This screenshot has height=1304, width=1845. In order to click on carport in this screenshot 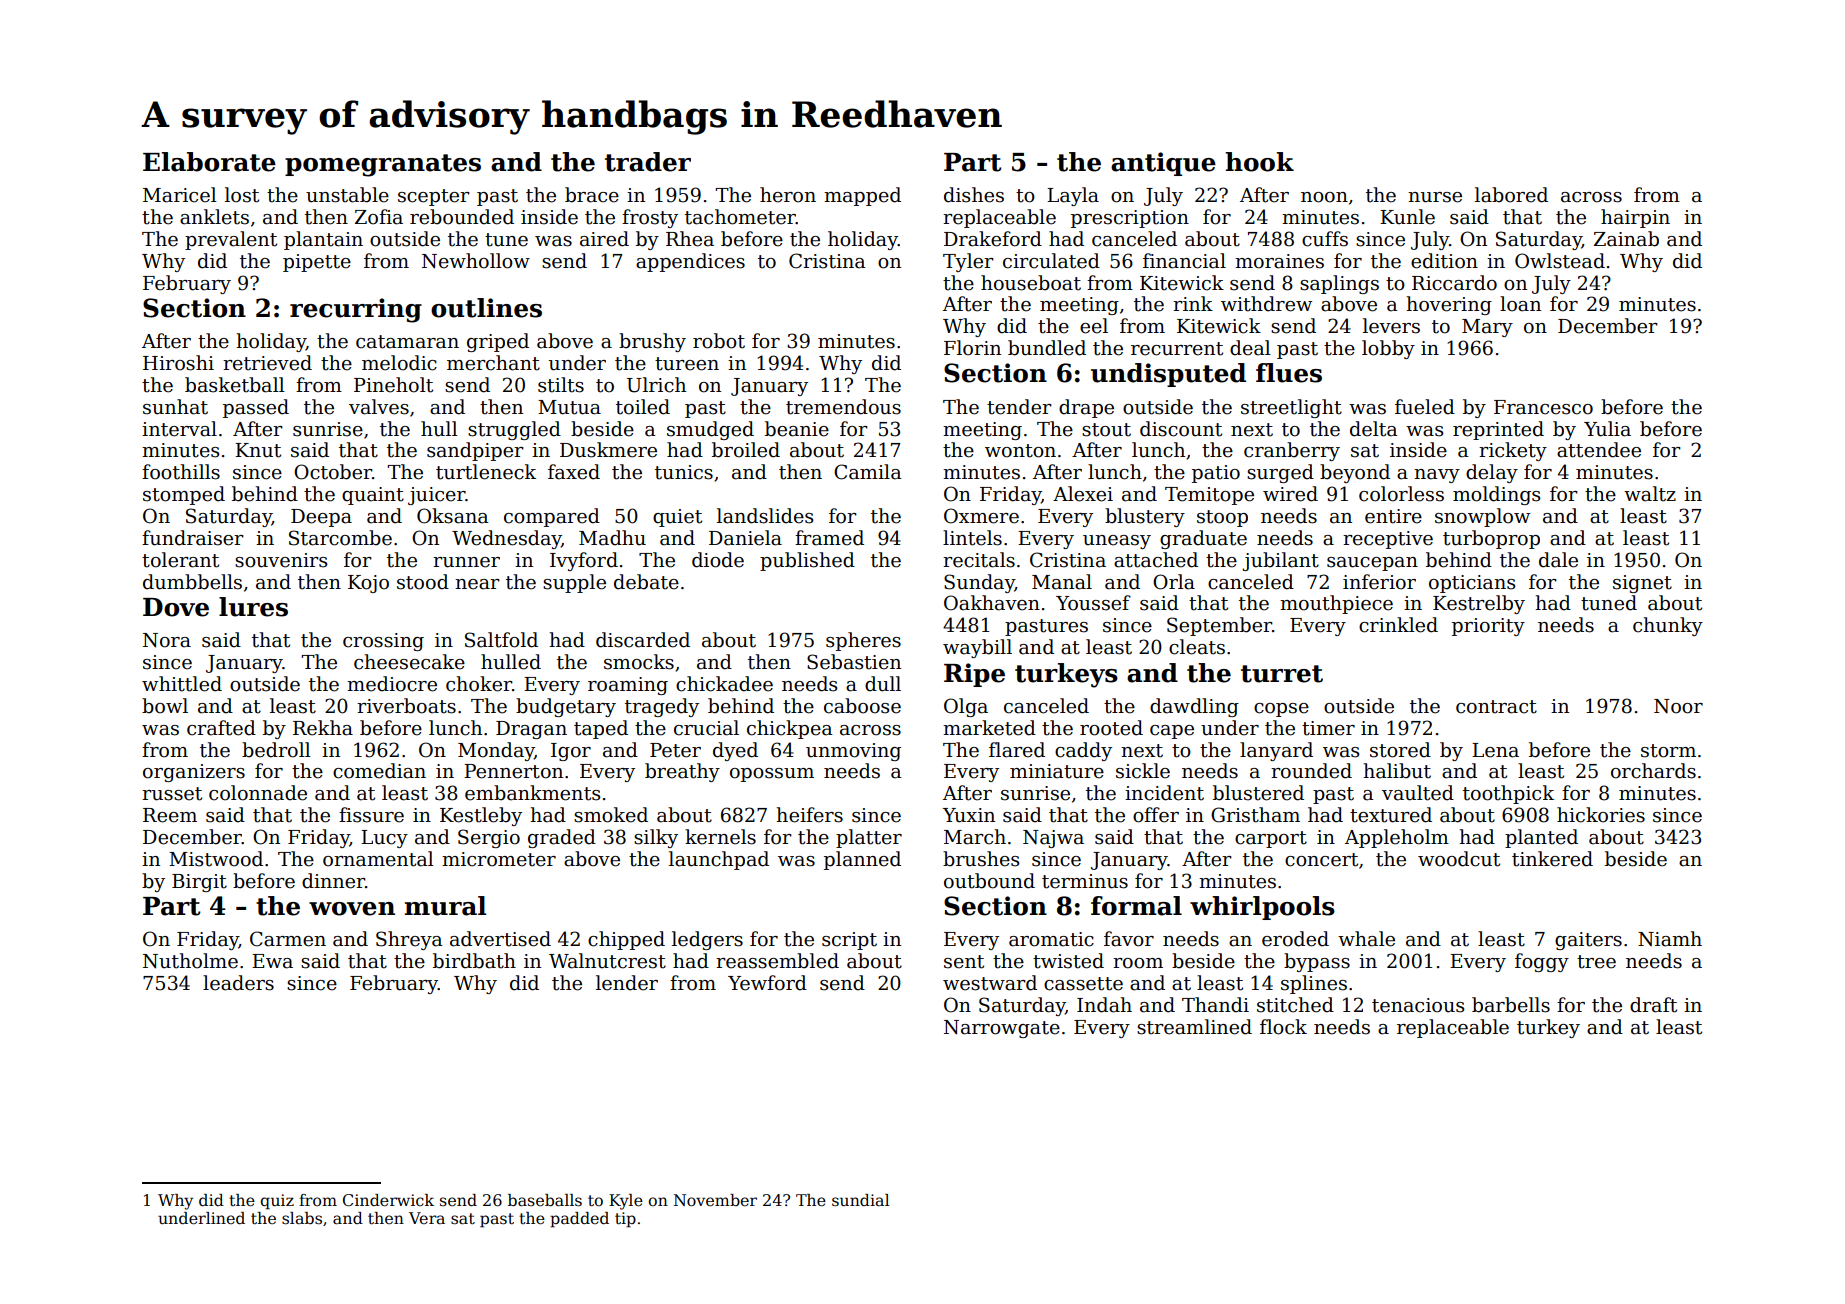, I will do `click(1271, 839)`.
